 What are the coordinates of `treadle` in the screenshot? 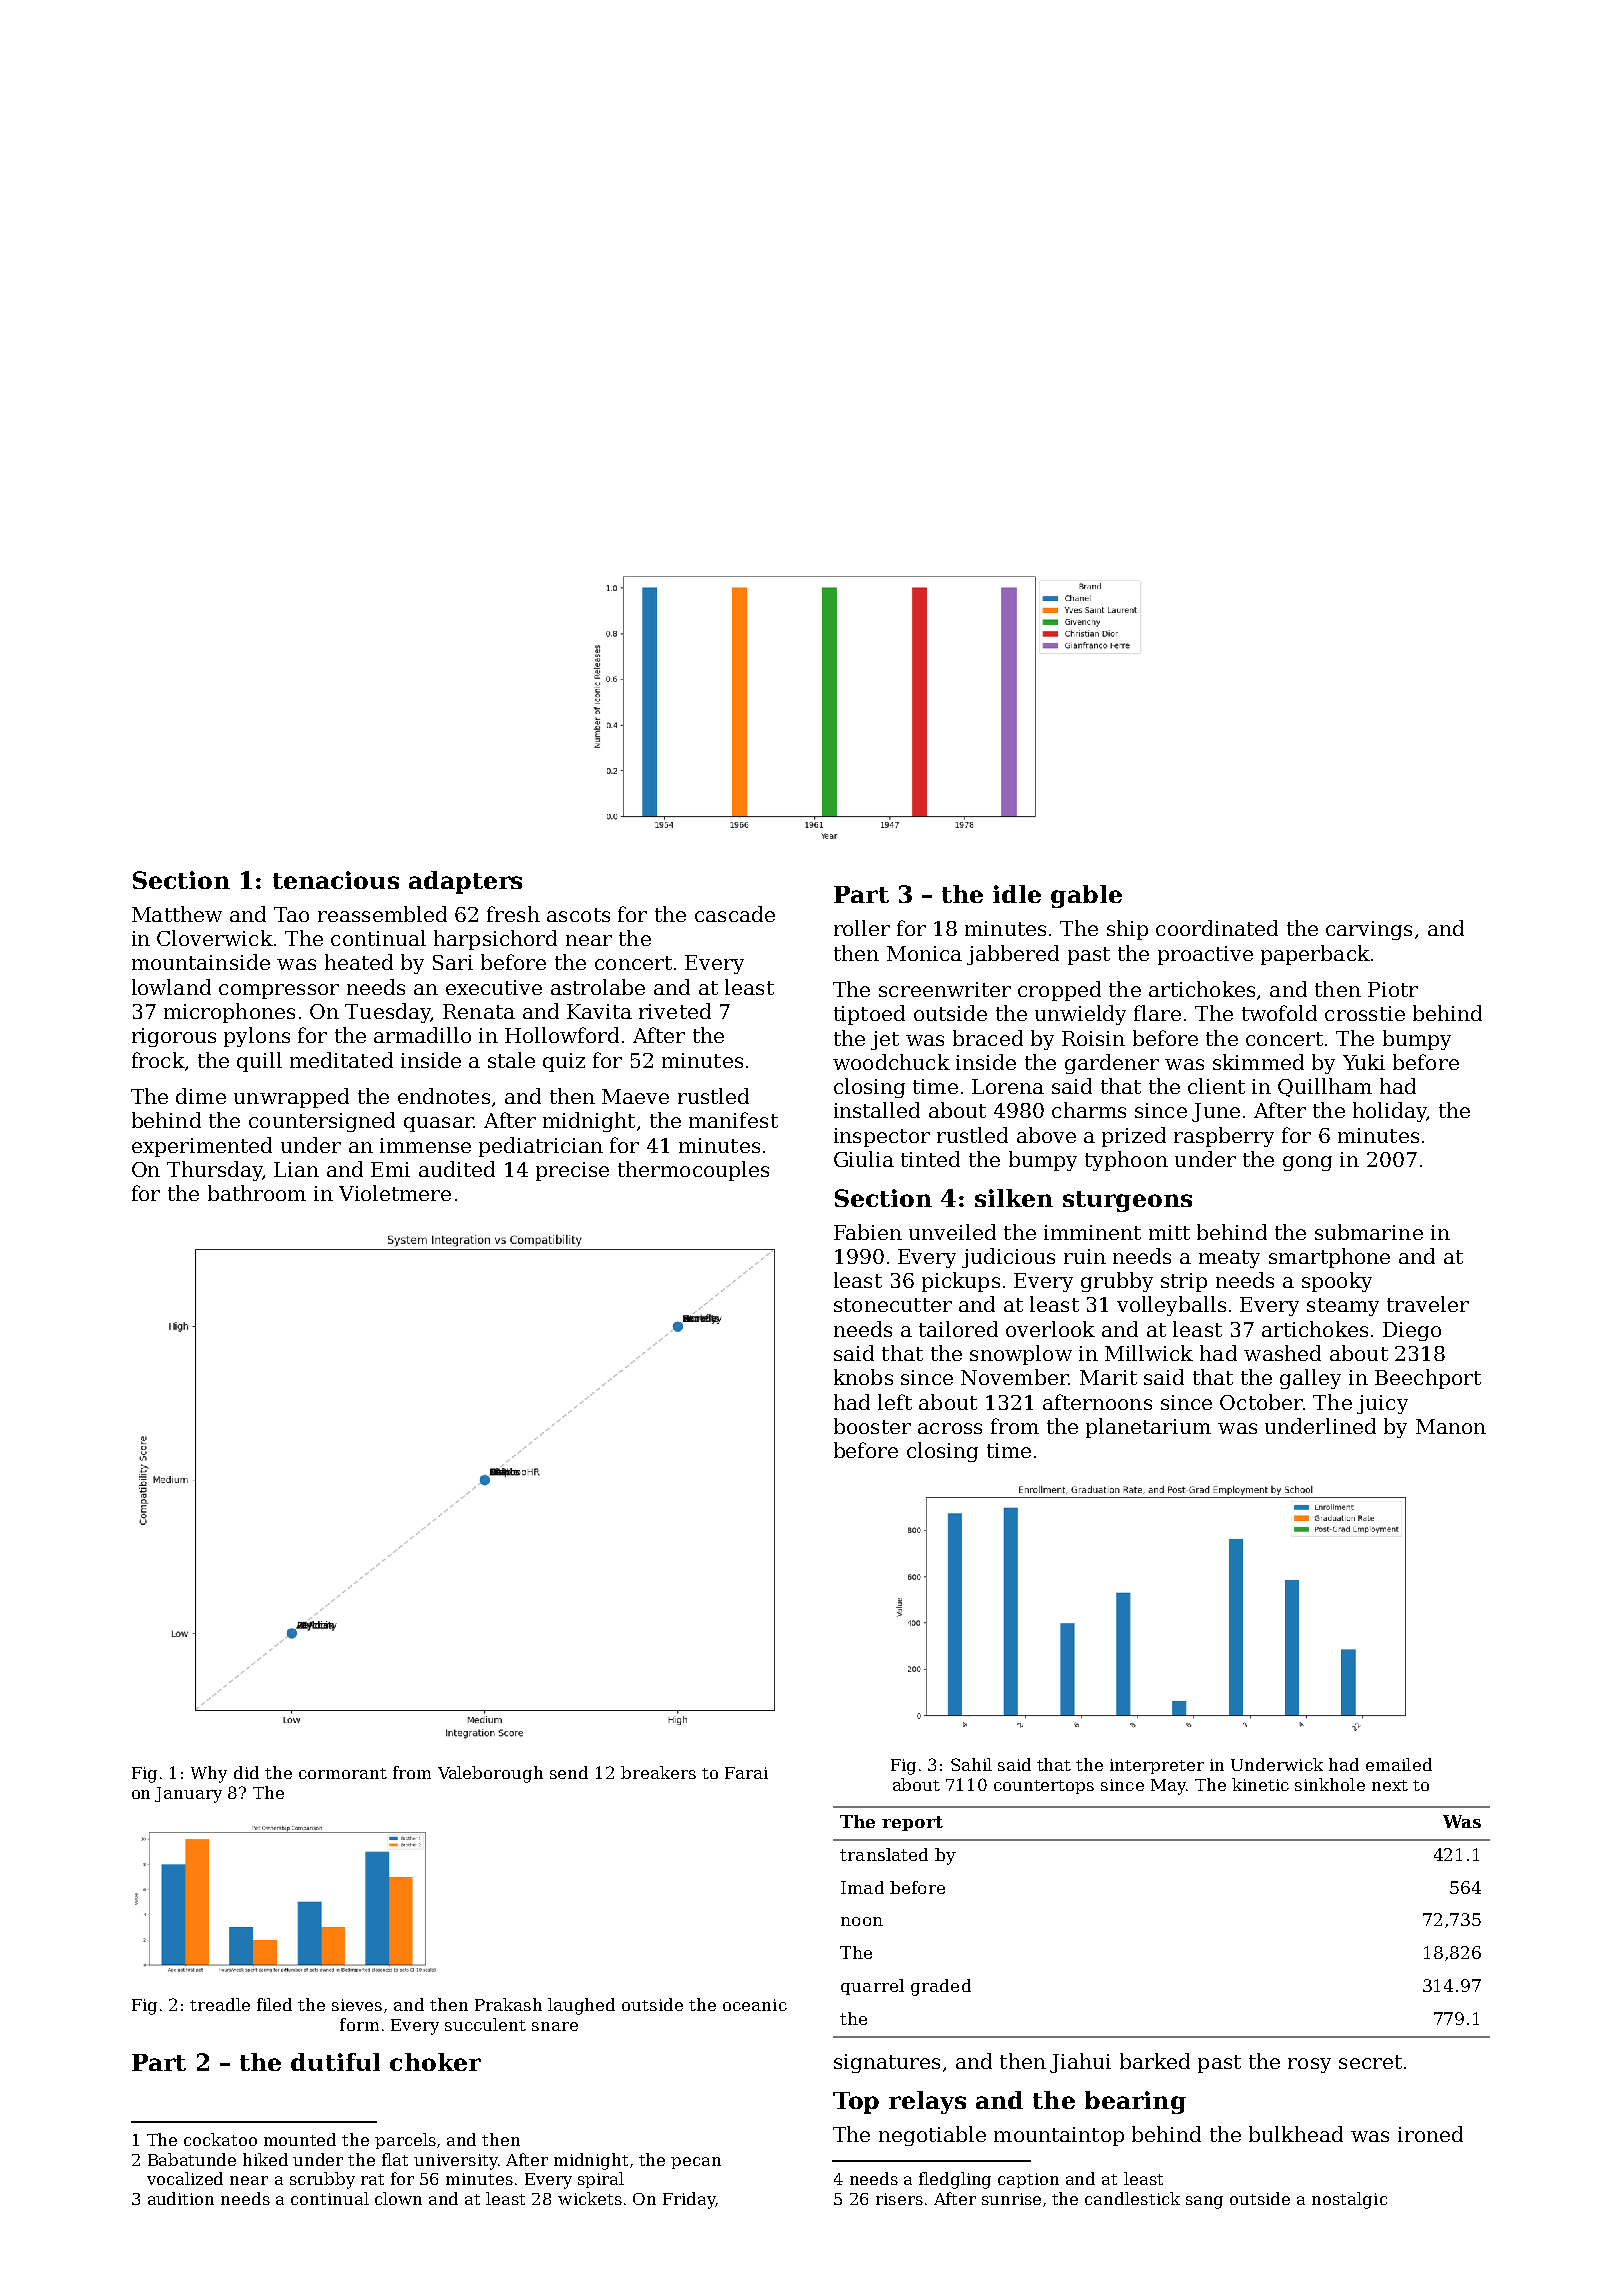 It's located at (220, 2004).
